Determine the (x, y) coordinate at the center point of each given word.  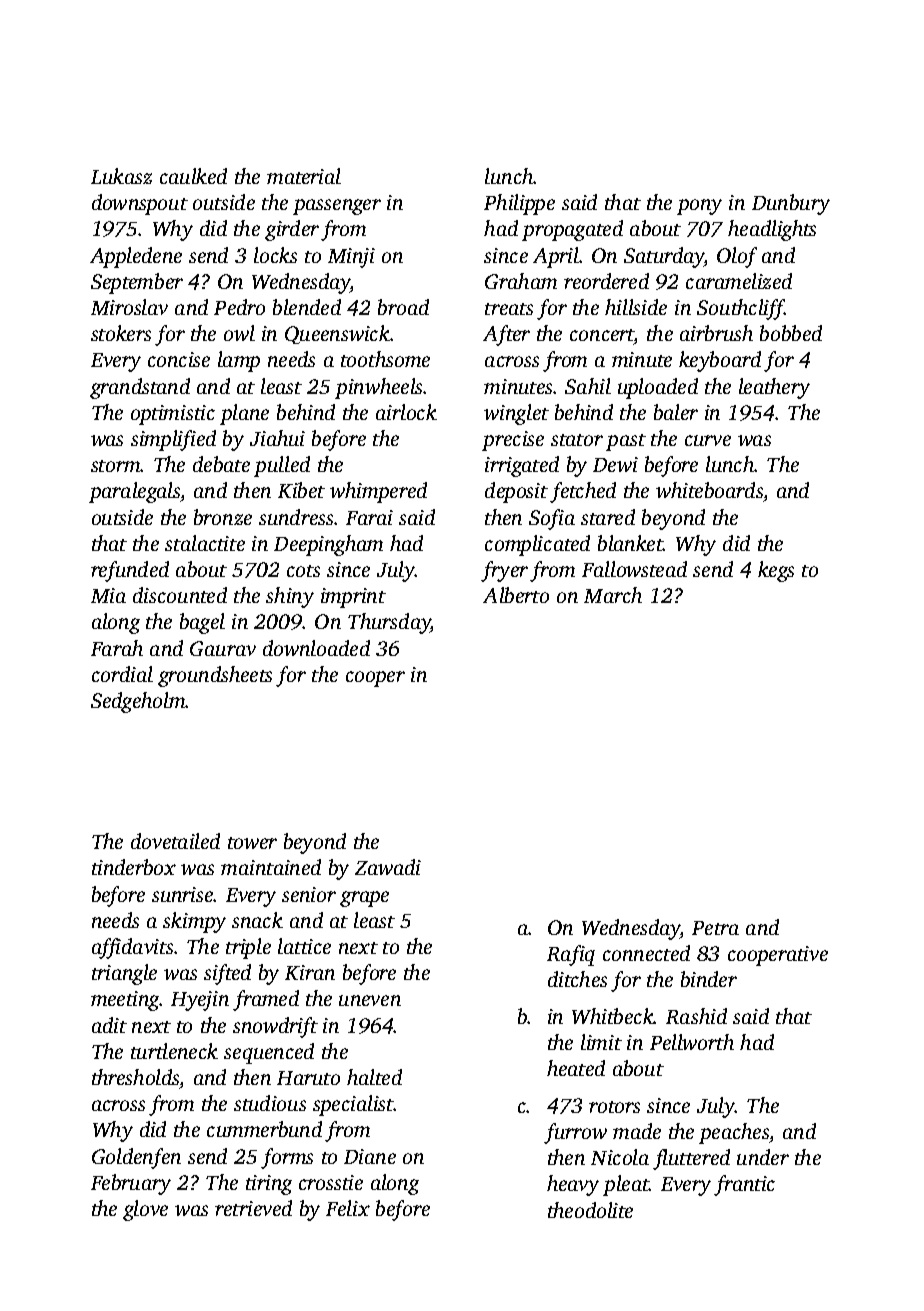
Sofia (552, 519)
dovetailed (175, 841)
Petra (715, 928)
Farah (117, 648)
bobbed (791, 333)
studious (270, 1103)
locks (275, 255)
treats (509, 309)
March (613, 595)
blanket (630, 543)
